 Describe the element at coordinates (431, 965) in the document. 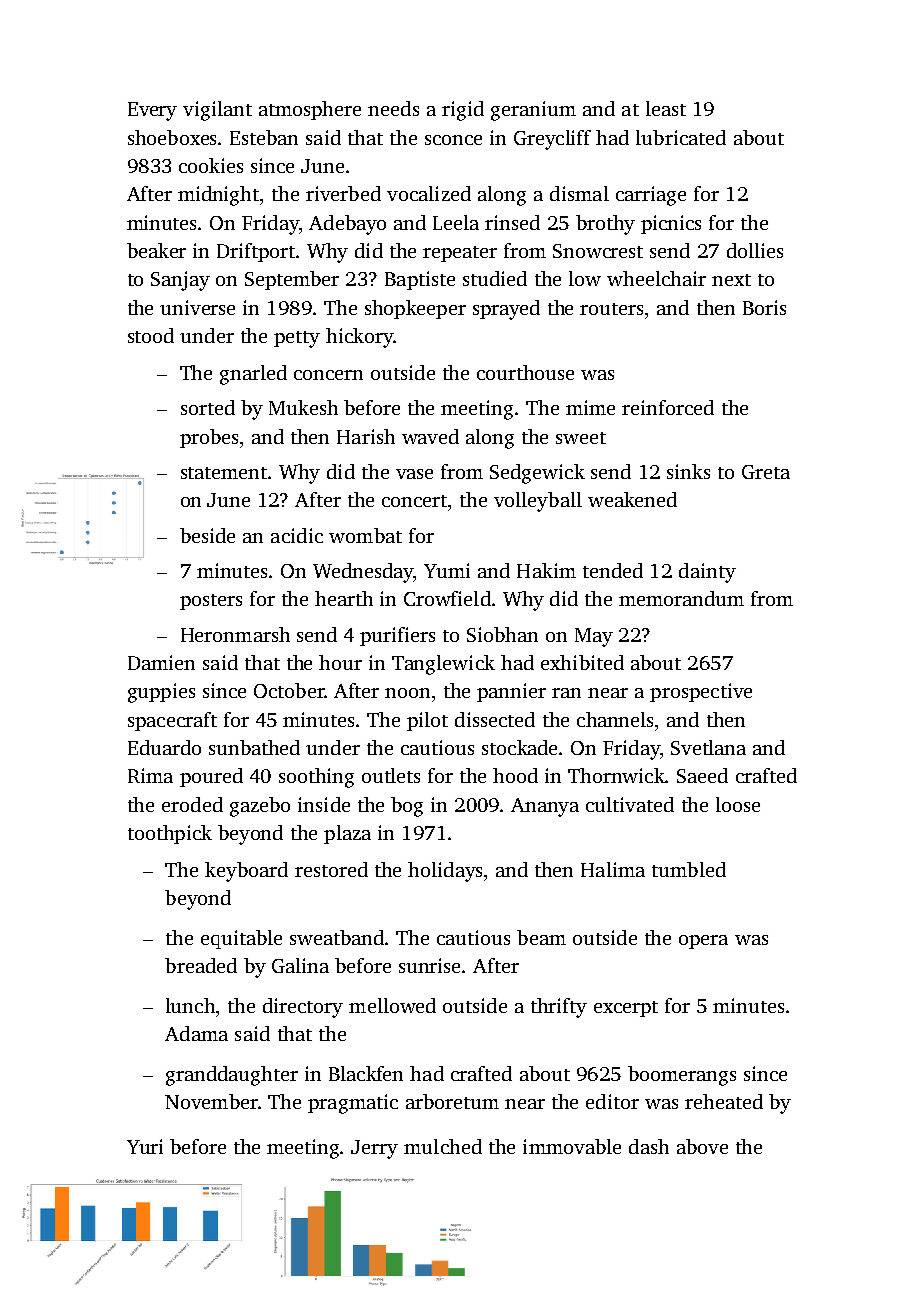

I see `sunrise` at that location.
